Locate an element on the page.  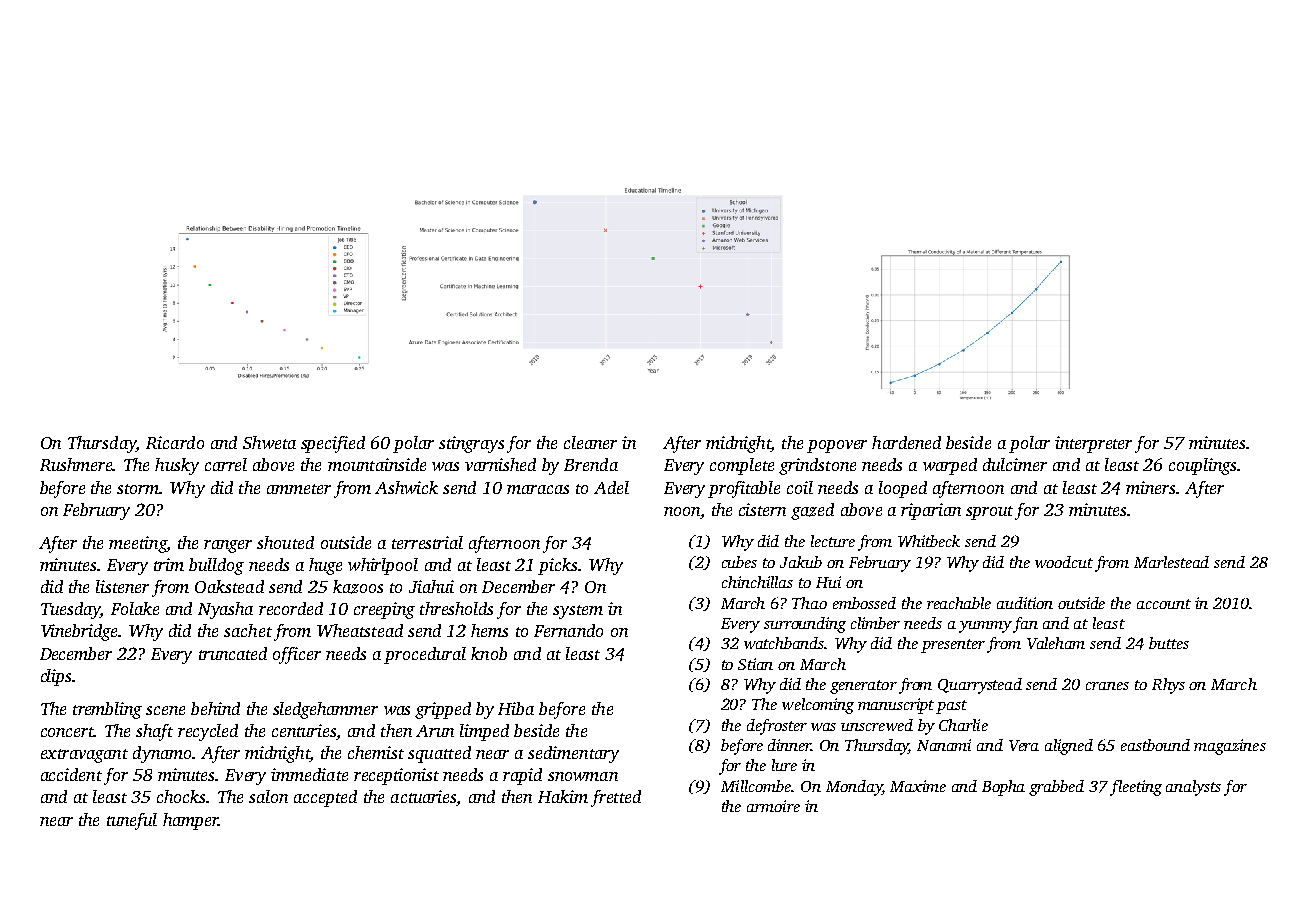
dinner is located at coordinates (789, 745).
